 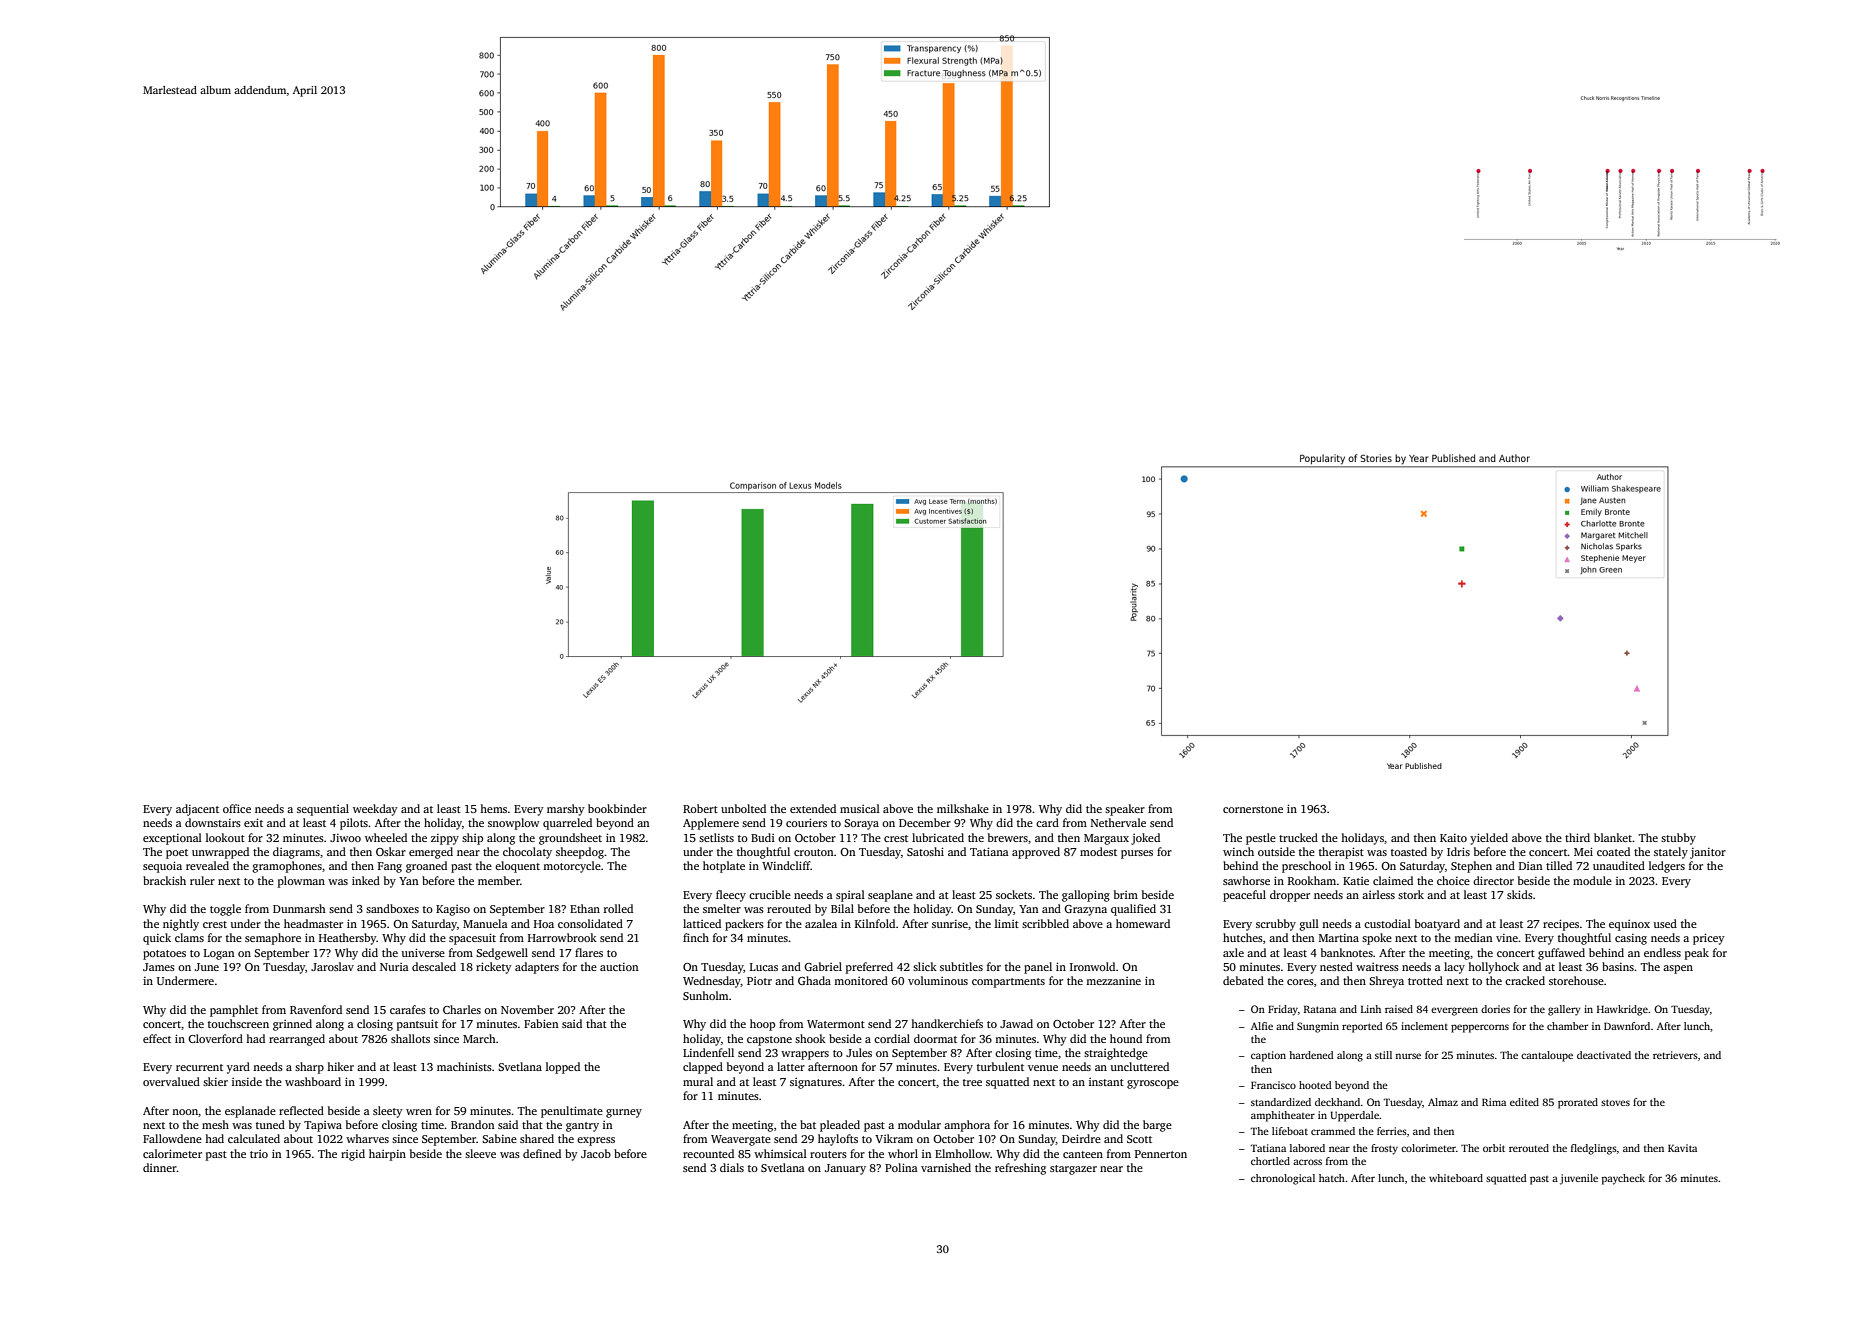 I want to click on groundsheet, so click(x=570, y=839).
